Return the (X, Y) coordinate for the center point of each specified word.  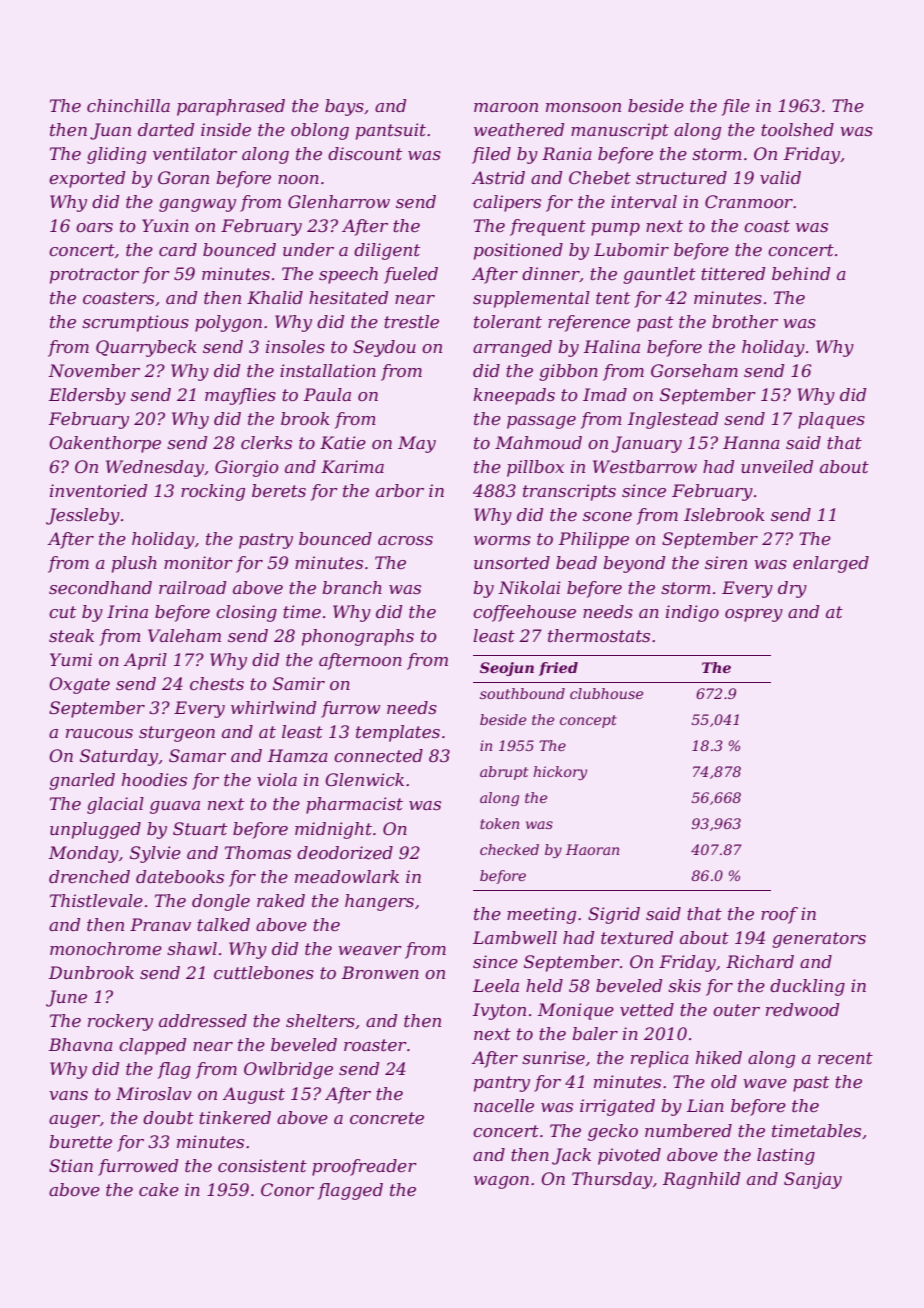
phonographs (358, 637)
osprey (754, 615)
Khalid (275, 297)
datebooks (180, 876)
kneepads (514, 396)
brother (745, 321)
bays (344, 107)
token (499, 823)
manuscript (620, 131)
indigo (692, 613)
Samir (299, 683)
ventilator (195, 153)
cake (159, 1189)
